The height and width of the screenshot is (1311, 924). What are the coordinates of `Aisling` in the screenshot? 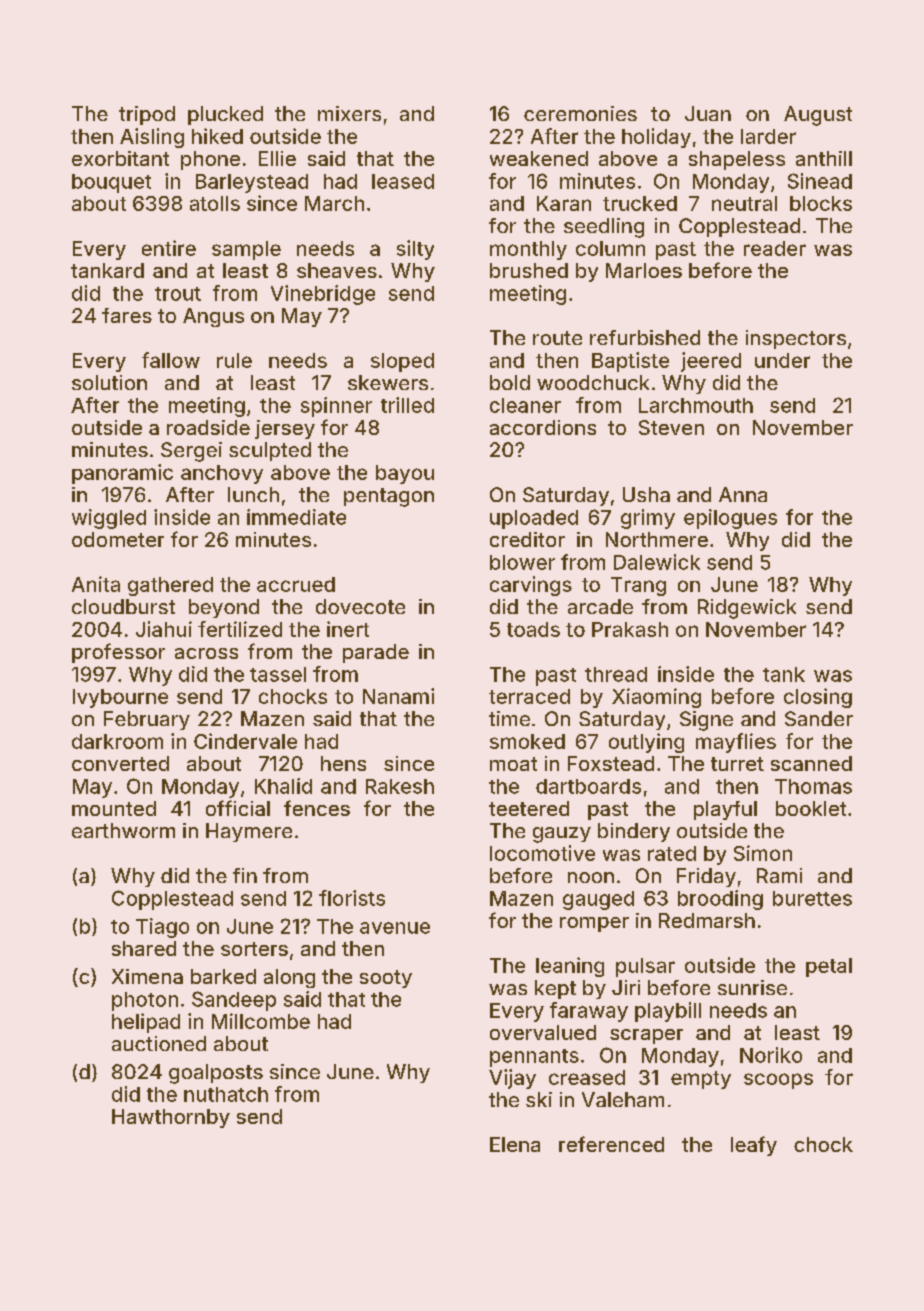 It's located at (152, 138).
